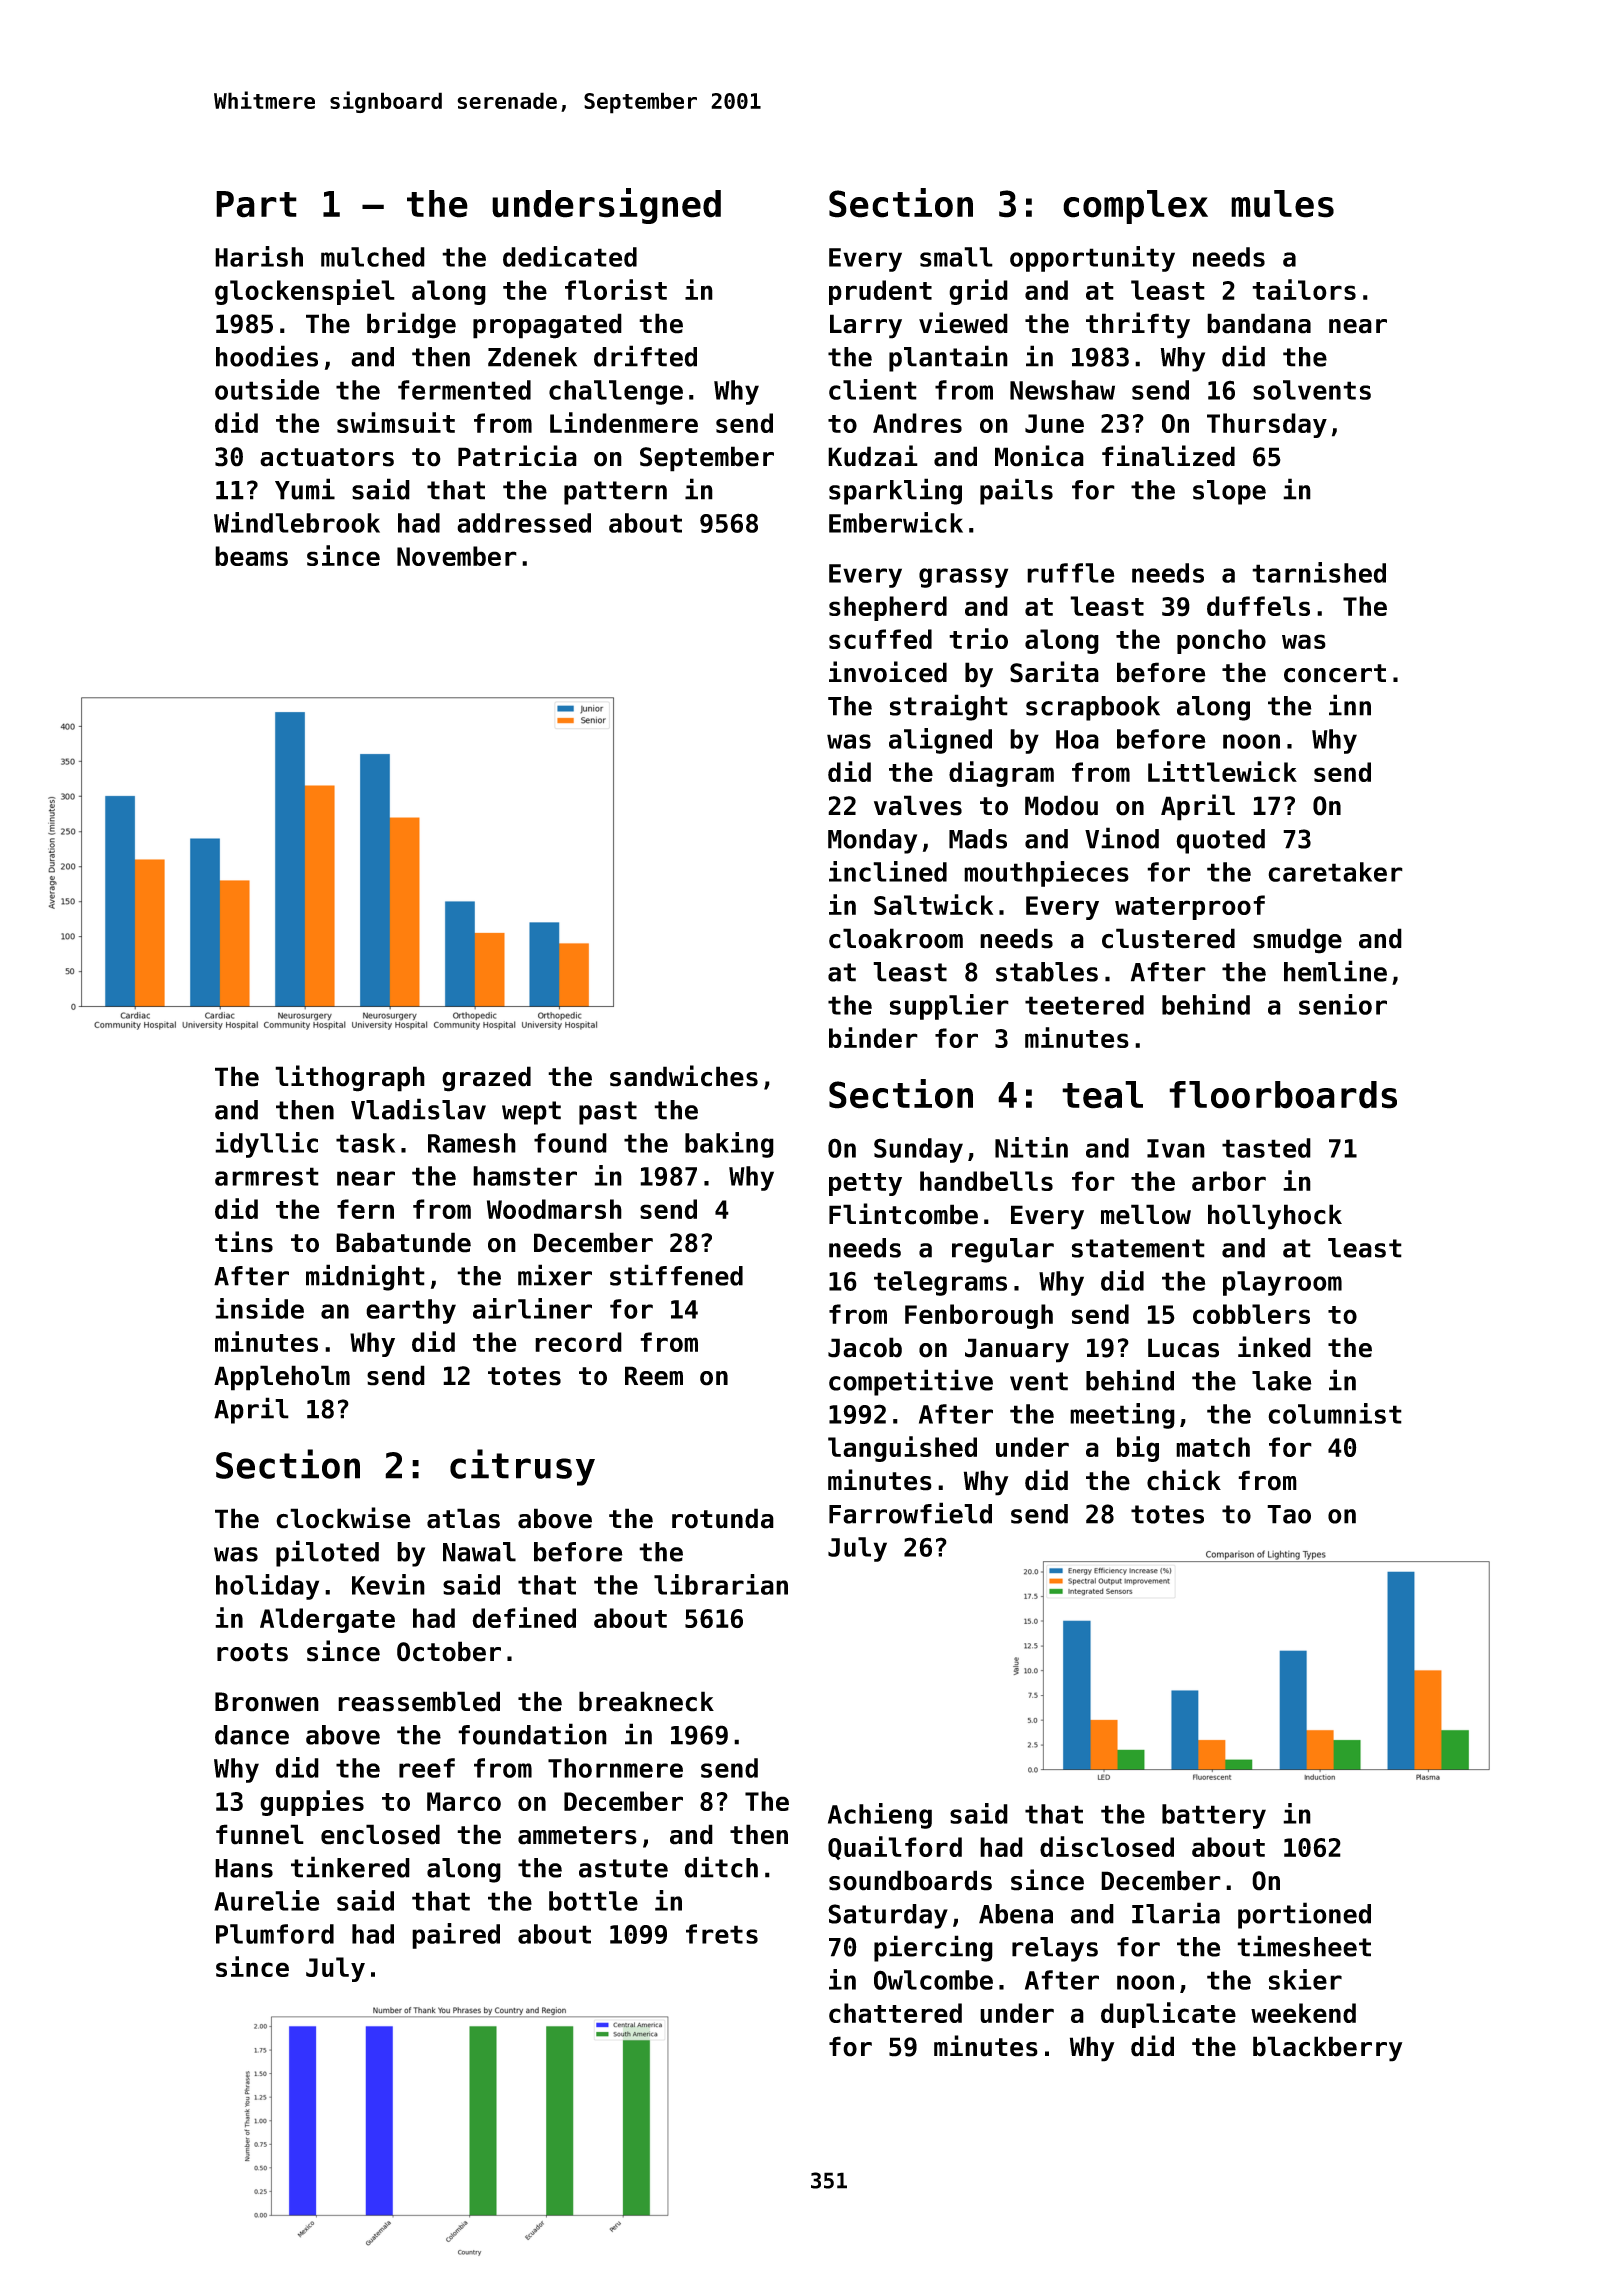  Describe the element at coordinates (865, 1347) in the document. I see `Jacob` at that location.
